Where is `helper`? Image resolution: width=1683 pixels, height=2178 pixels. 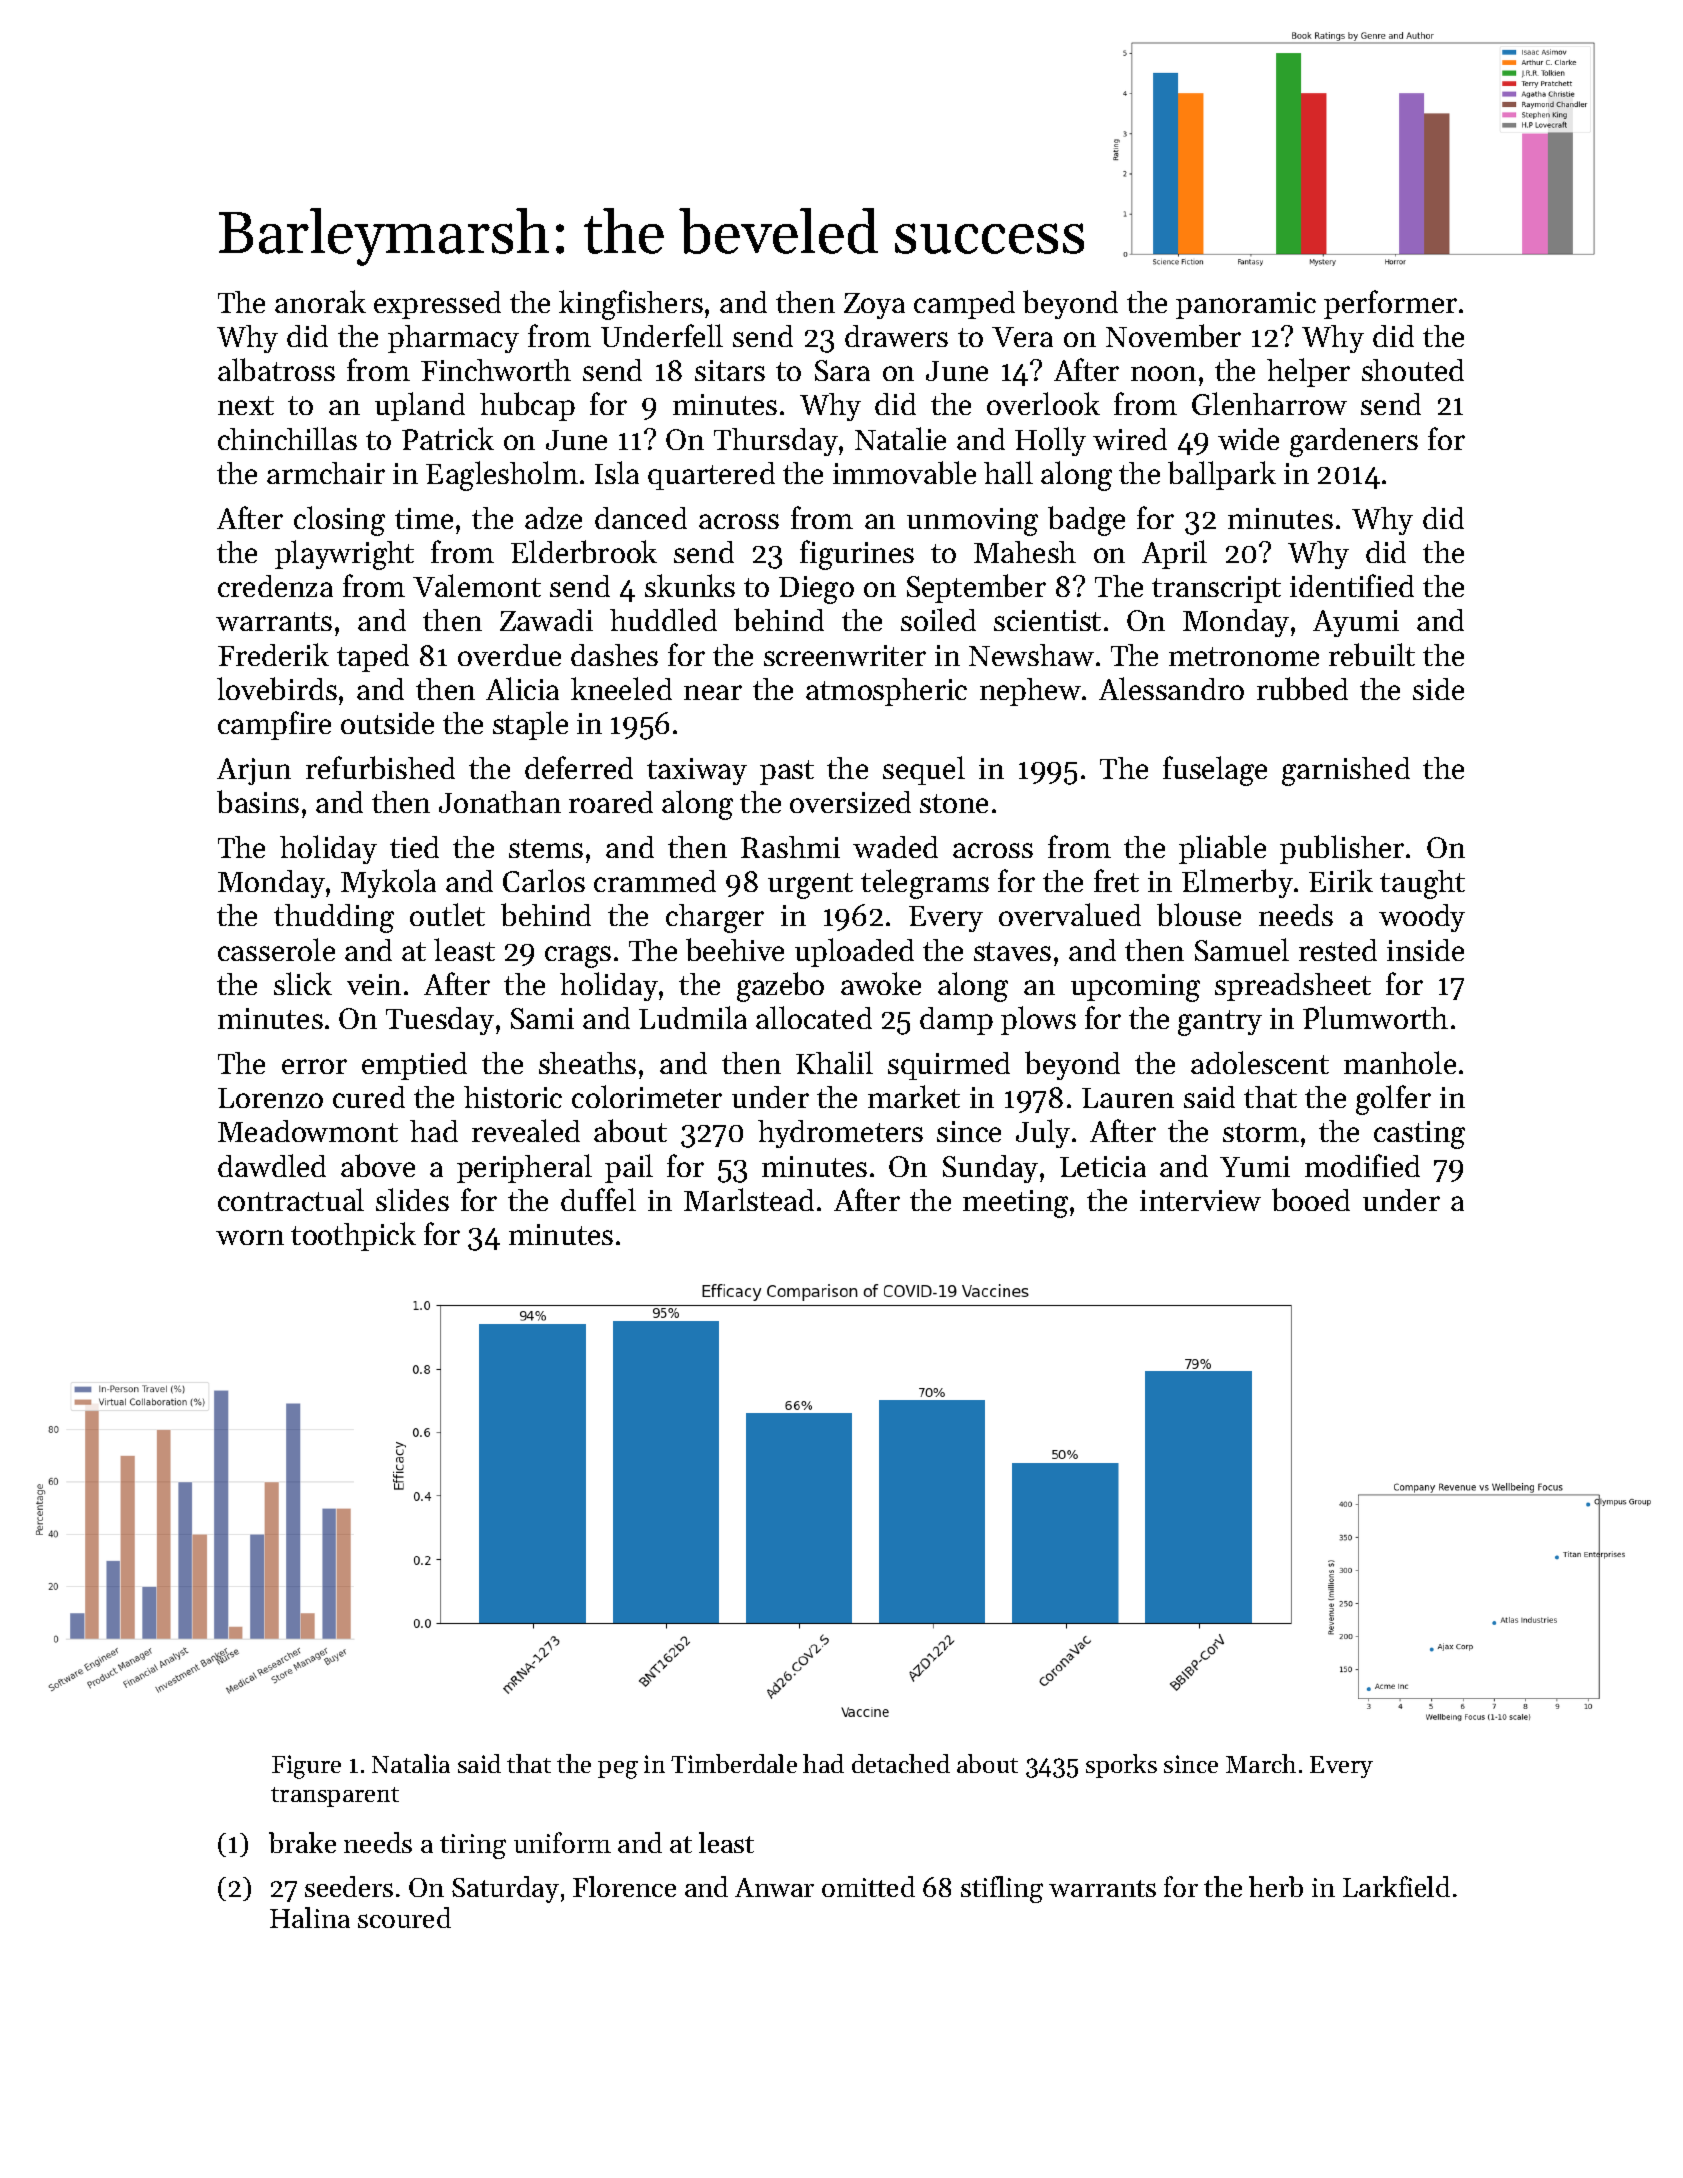 helper is located at coordinates (1308, 372).
